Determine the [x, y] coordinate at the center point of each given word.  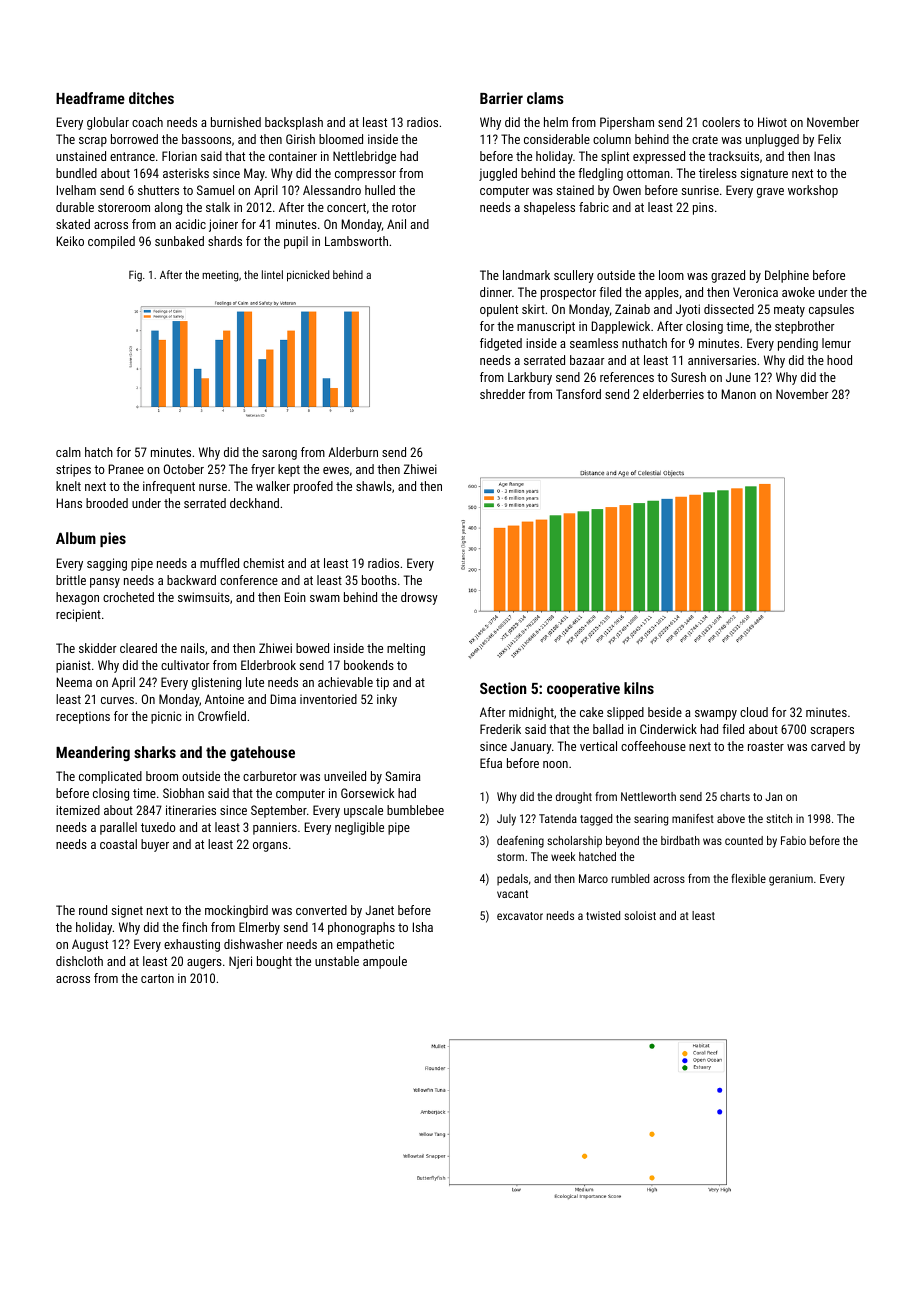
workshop [813, 191]
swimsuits [204, 597]
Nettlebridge [364, 157]
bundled [76, 173]
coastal [118, 844]
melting [406, 649]
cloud [754, 712]
